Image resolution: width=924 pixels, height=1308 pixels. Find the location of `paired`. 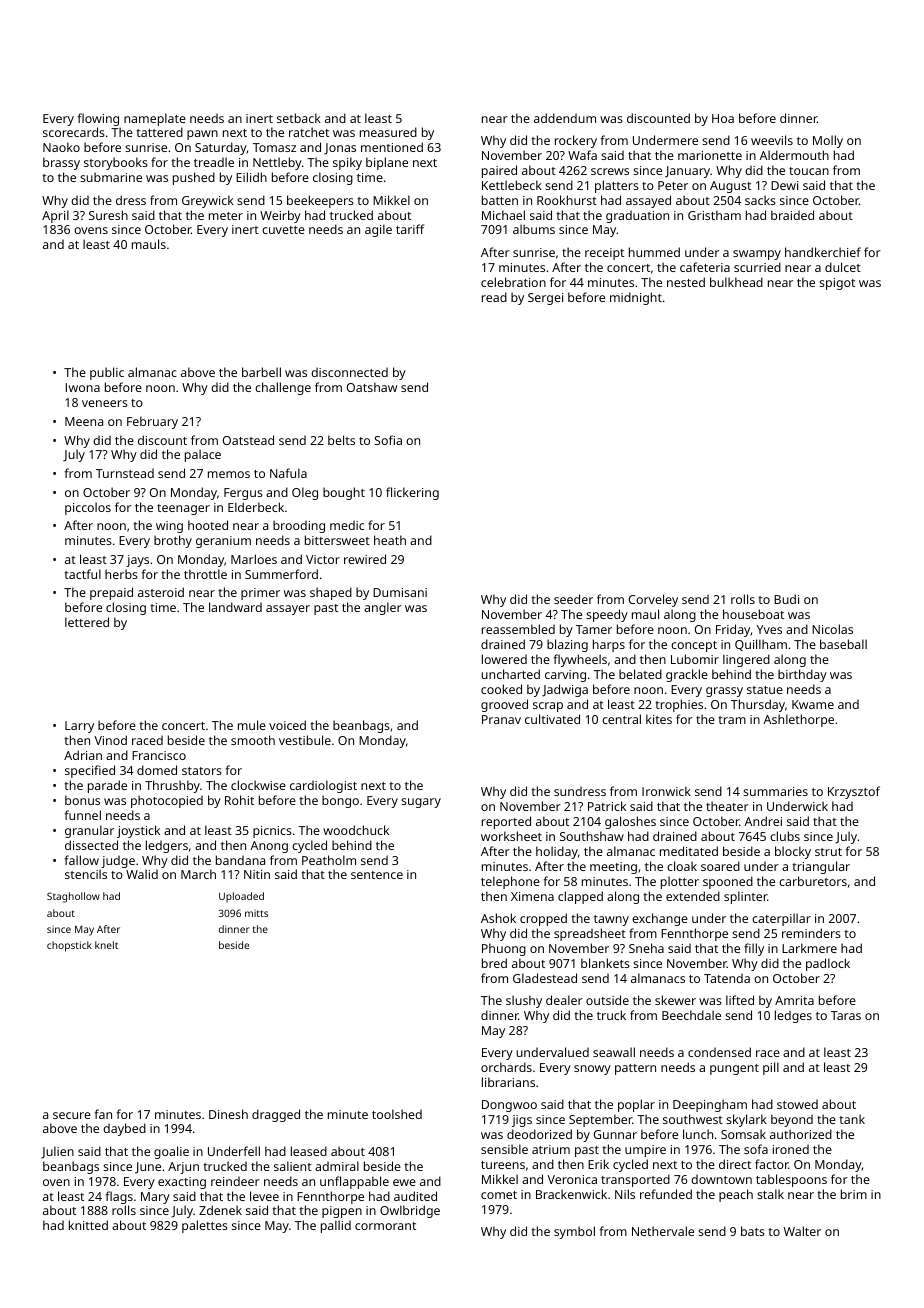

paired is located at coordinates (499, 171).
